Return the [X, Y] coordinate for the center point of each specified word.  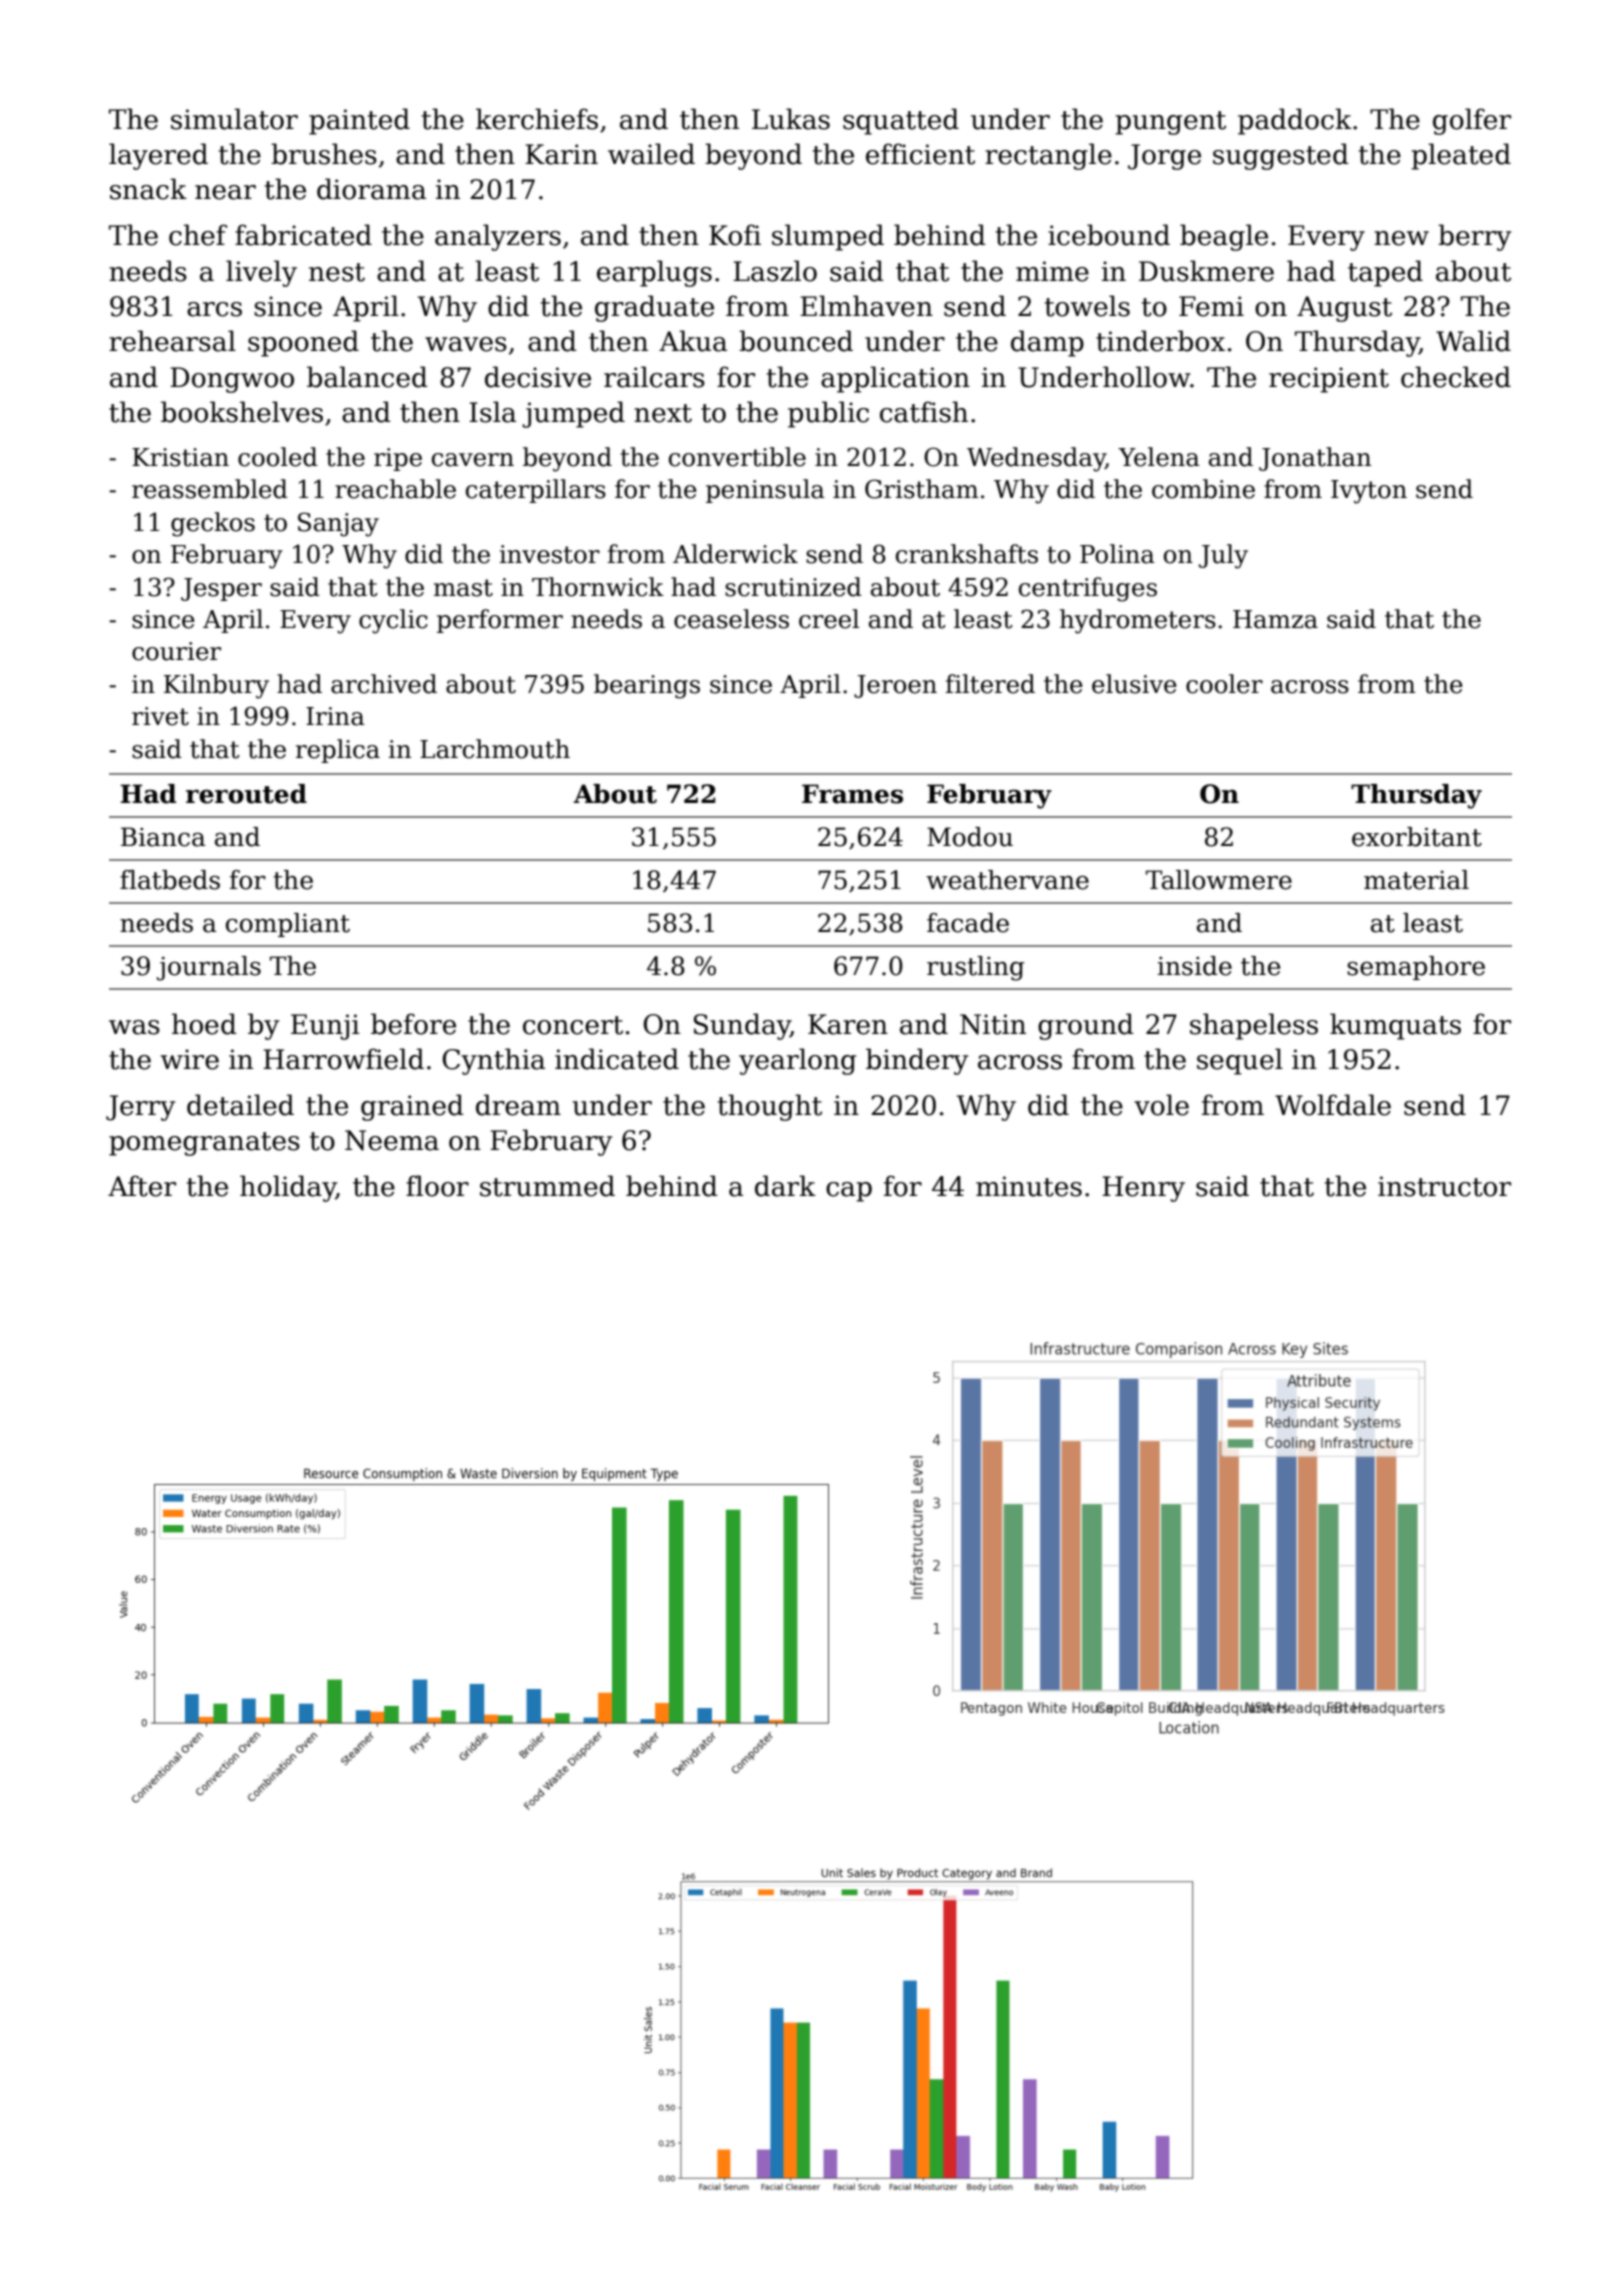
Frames [852, 794]
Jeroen [895, 686]
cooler [1224, 684]
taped [1385, 273]
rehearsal [172, 341]
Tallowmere [1219, 880]
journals [209, 968]
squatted [901, 121]
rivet [160, 716]
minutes [1029, 1186]
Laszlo [775, 271]
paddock [1295, 121]
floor [437, 1186]
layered [158, 156]
